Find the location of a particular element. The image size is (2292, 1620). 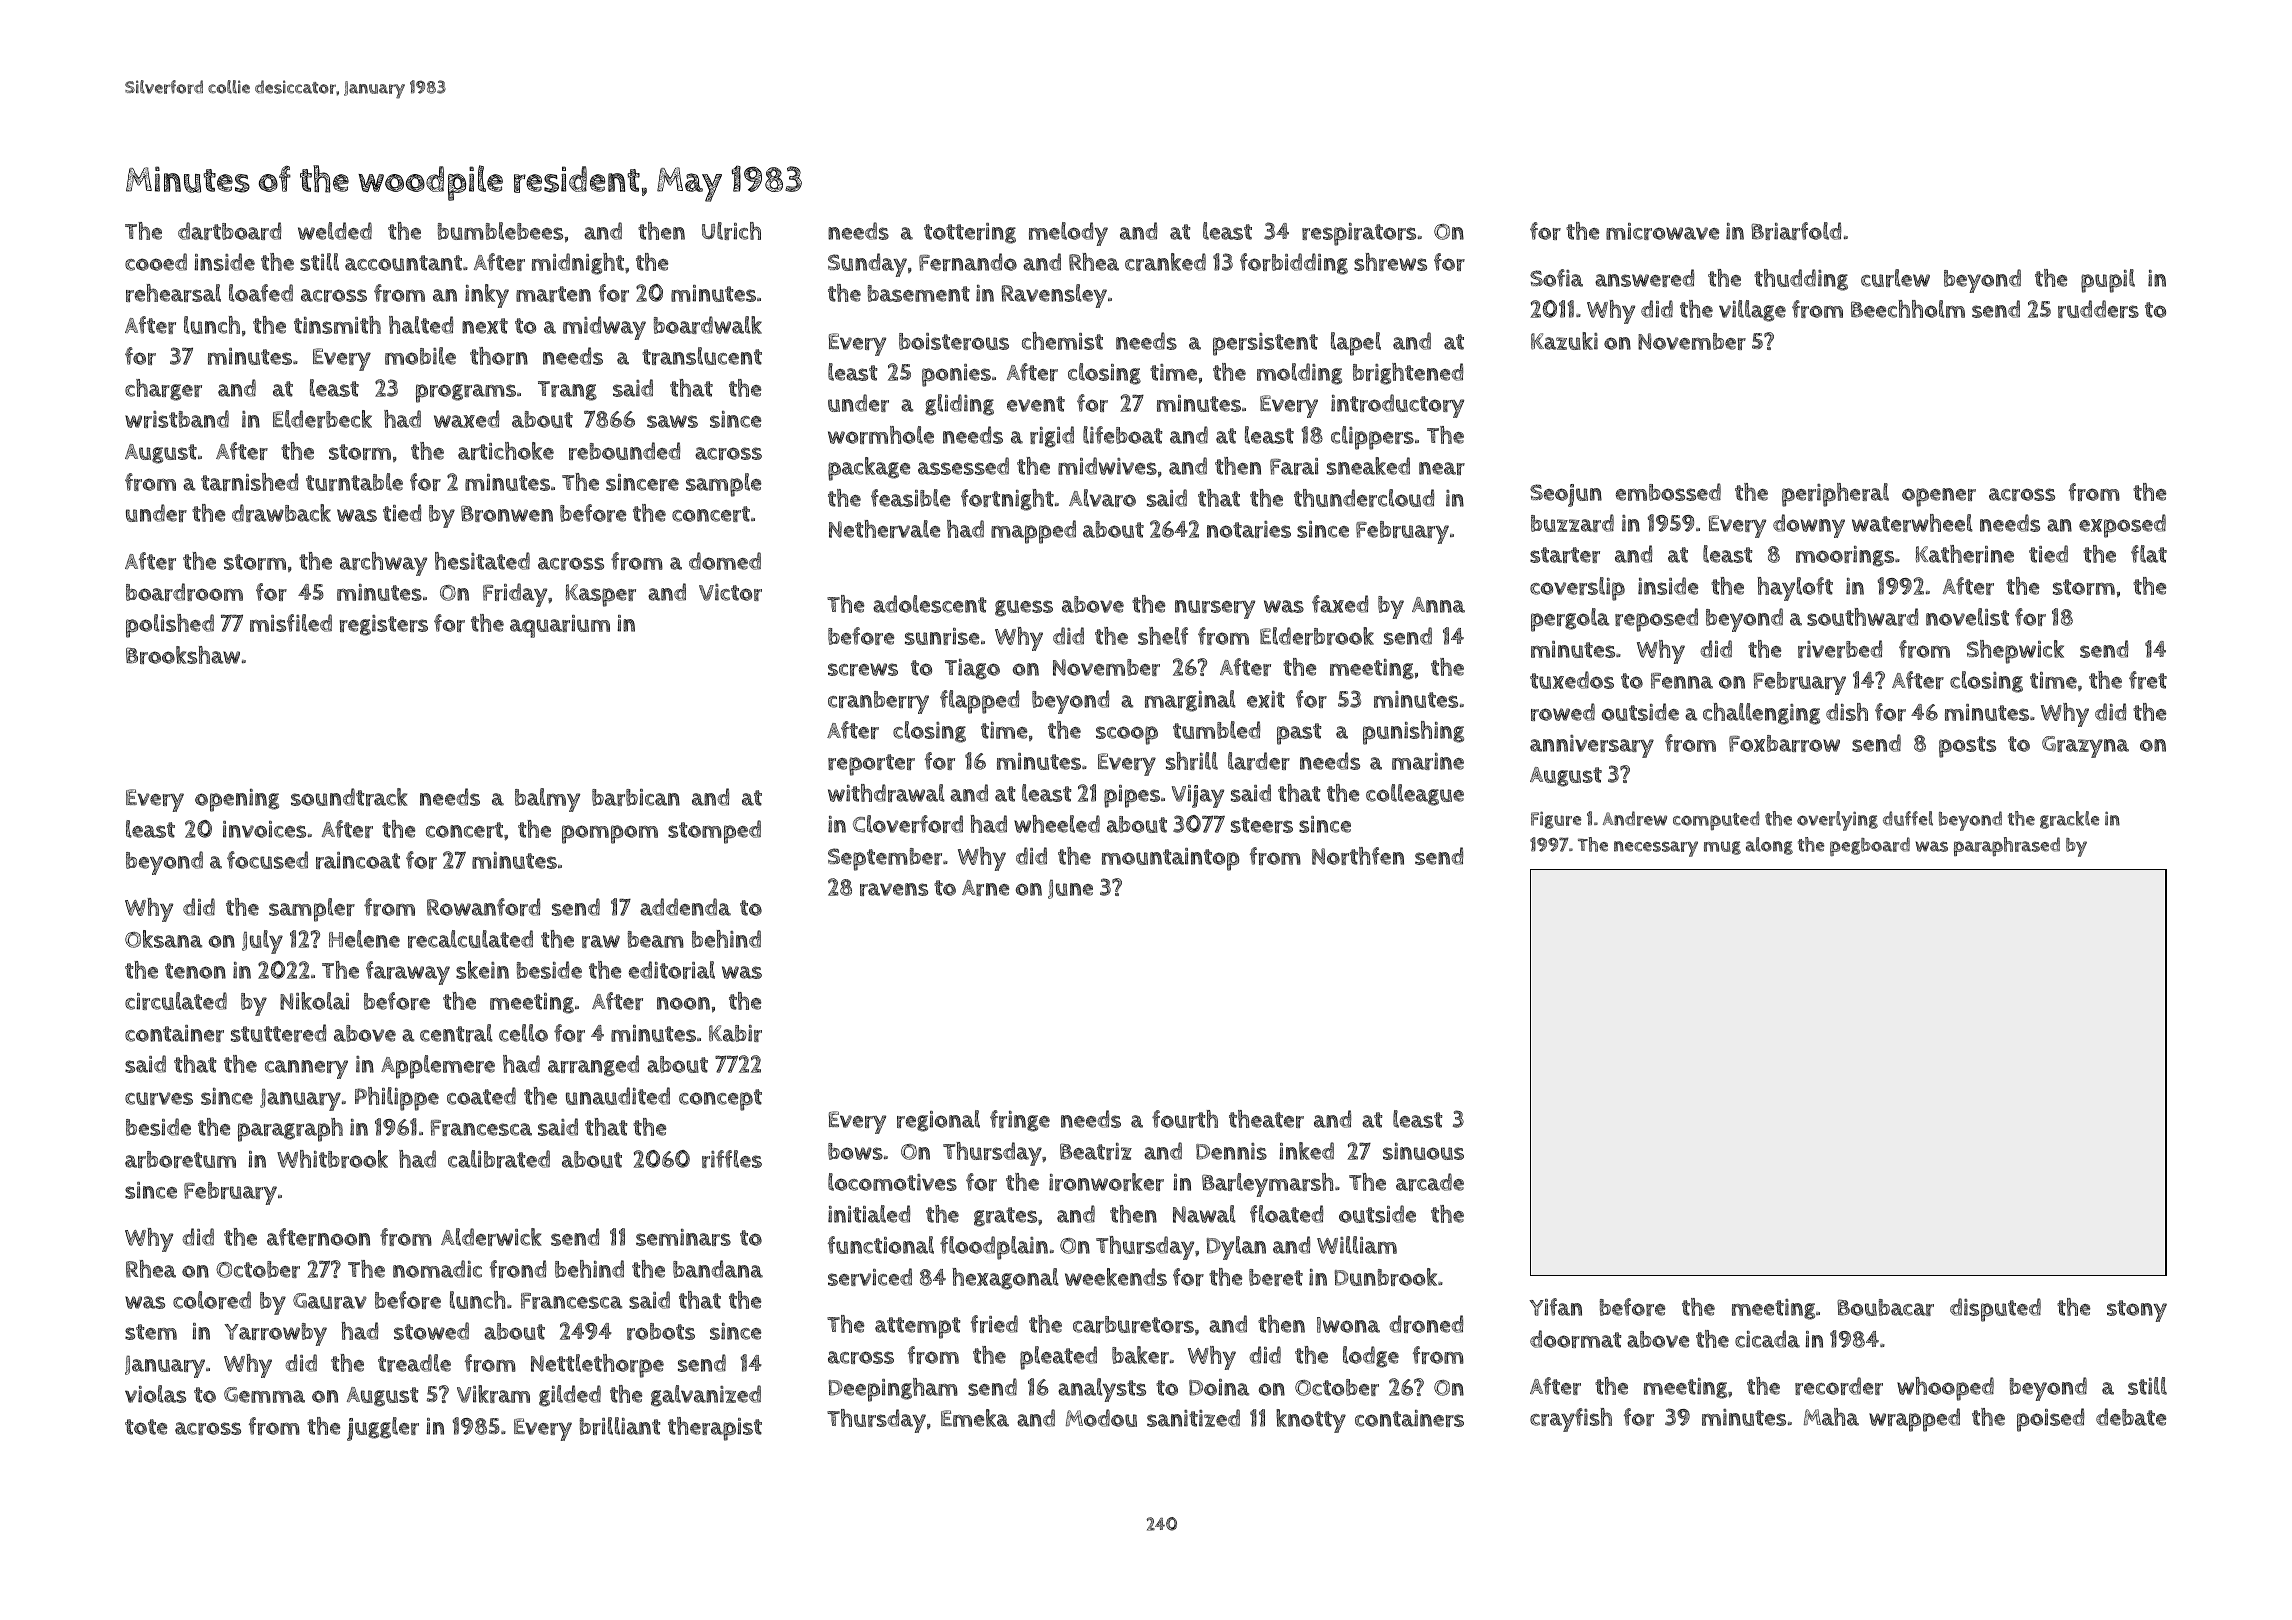

Foxbarrow is located at coordinates (1784, 743).
